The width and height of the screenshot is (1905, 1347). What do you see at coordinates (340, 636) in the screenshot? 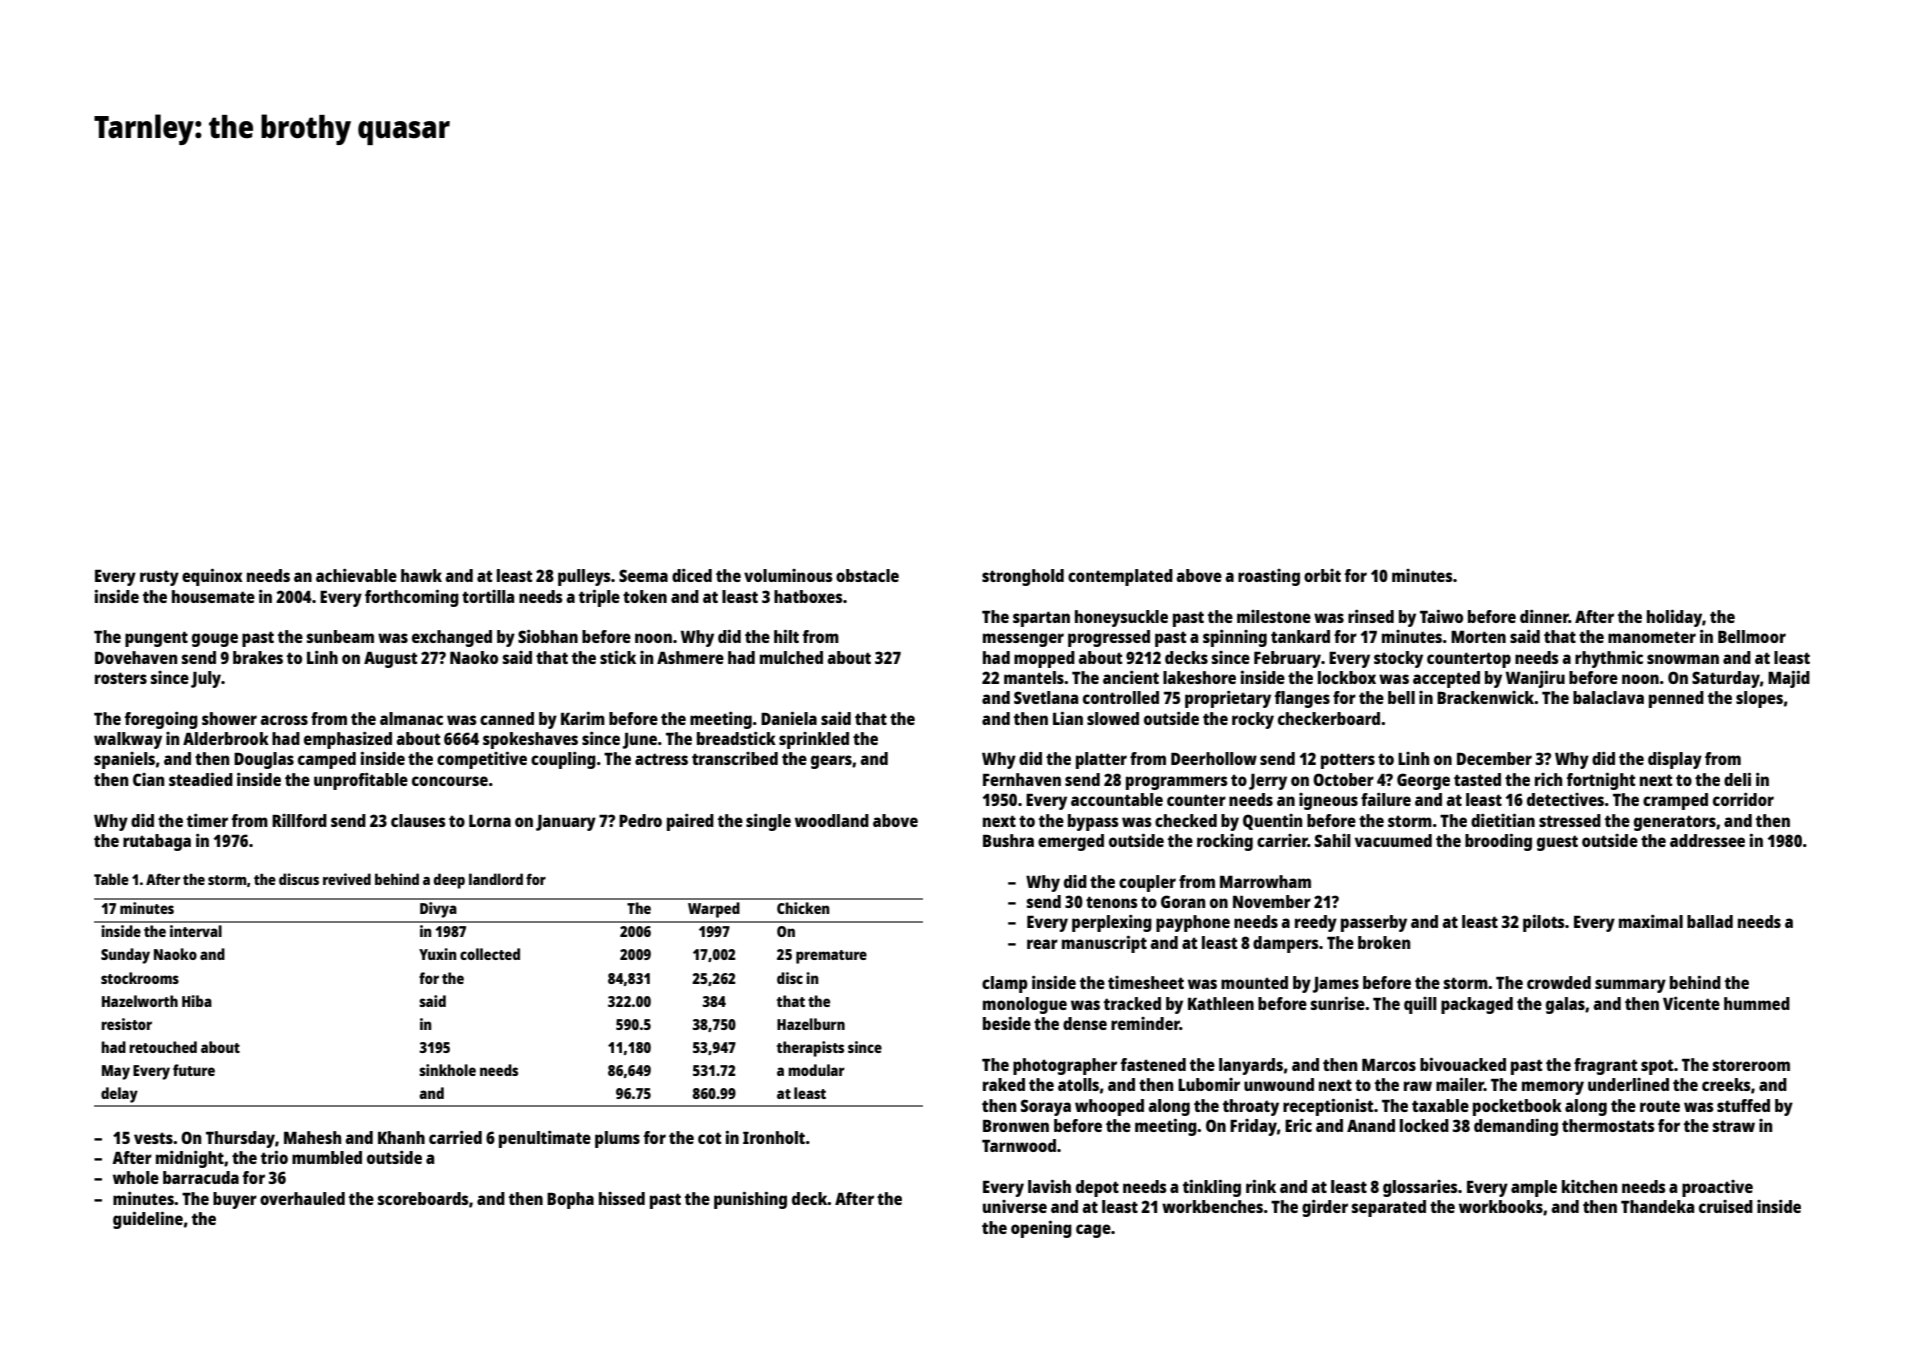
I see `sunbeam` at bounding box center [340, 636].
